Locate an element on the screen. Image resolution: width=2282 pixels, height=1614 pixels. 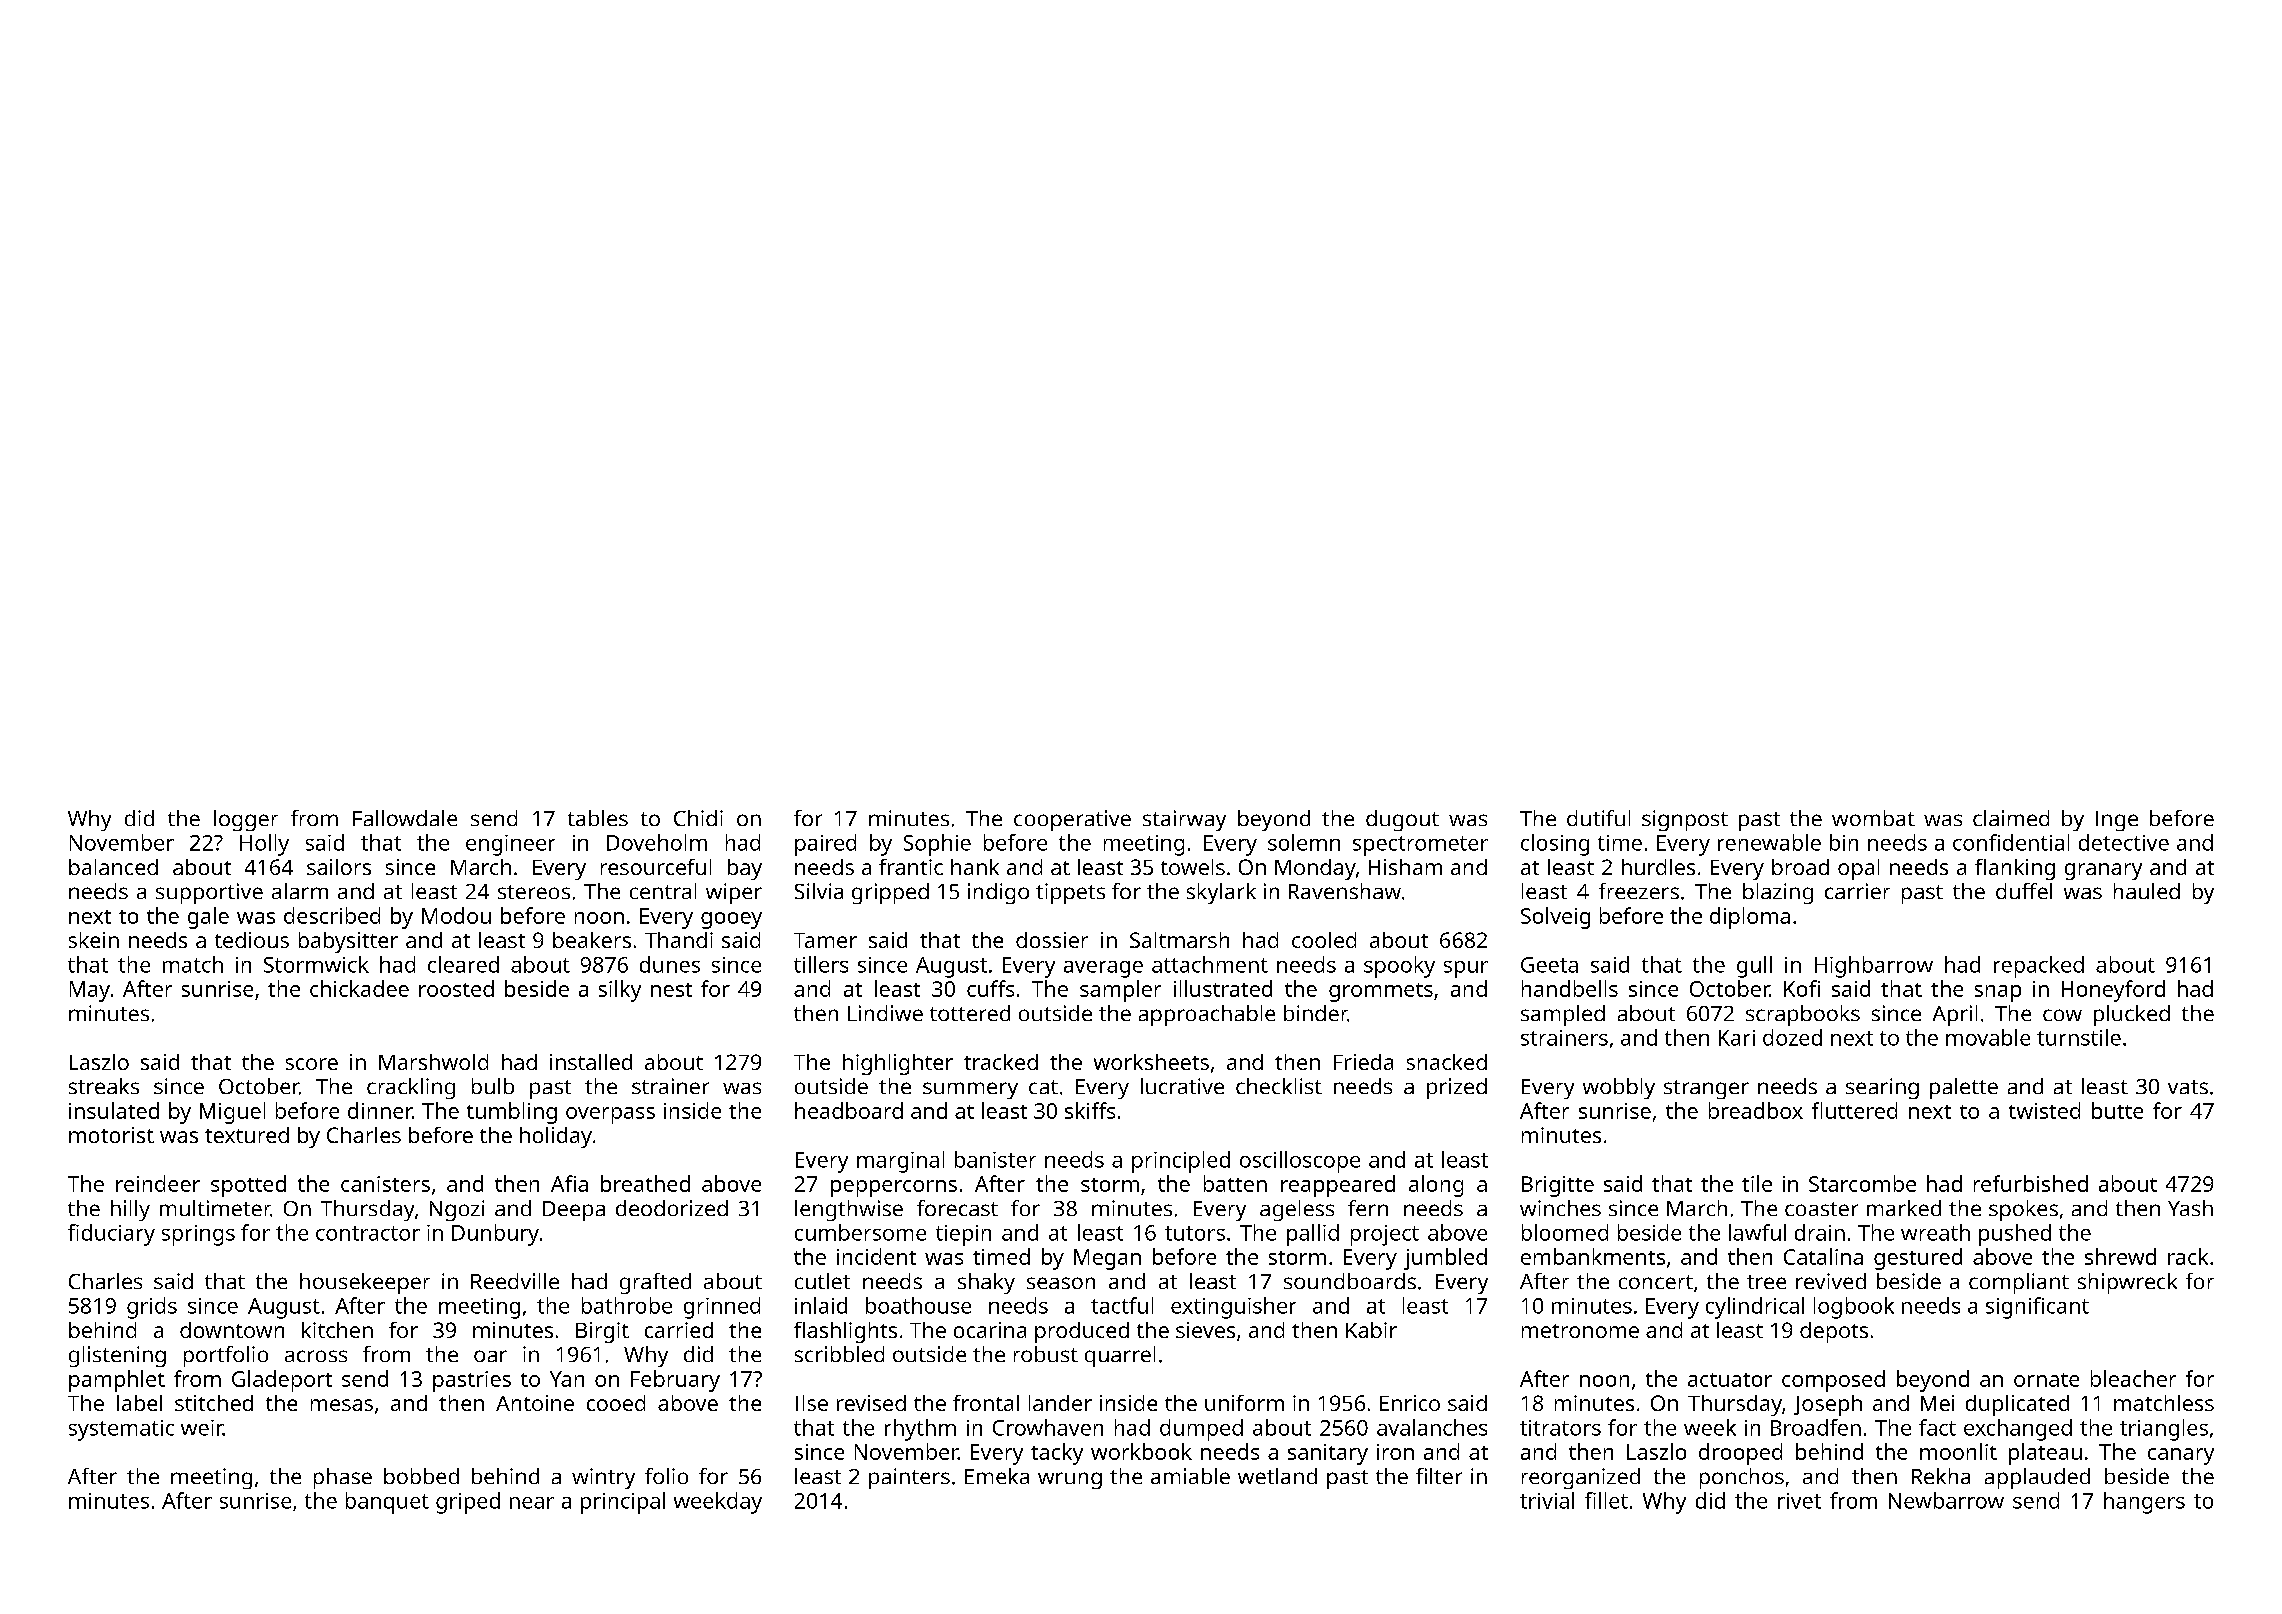
highlighter is located at coordinates (898, 1064).
